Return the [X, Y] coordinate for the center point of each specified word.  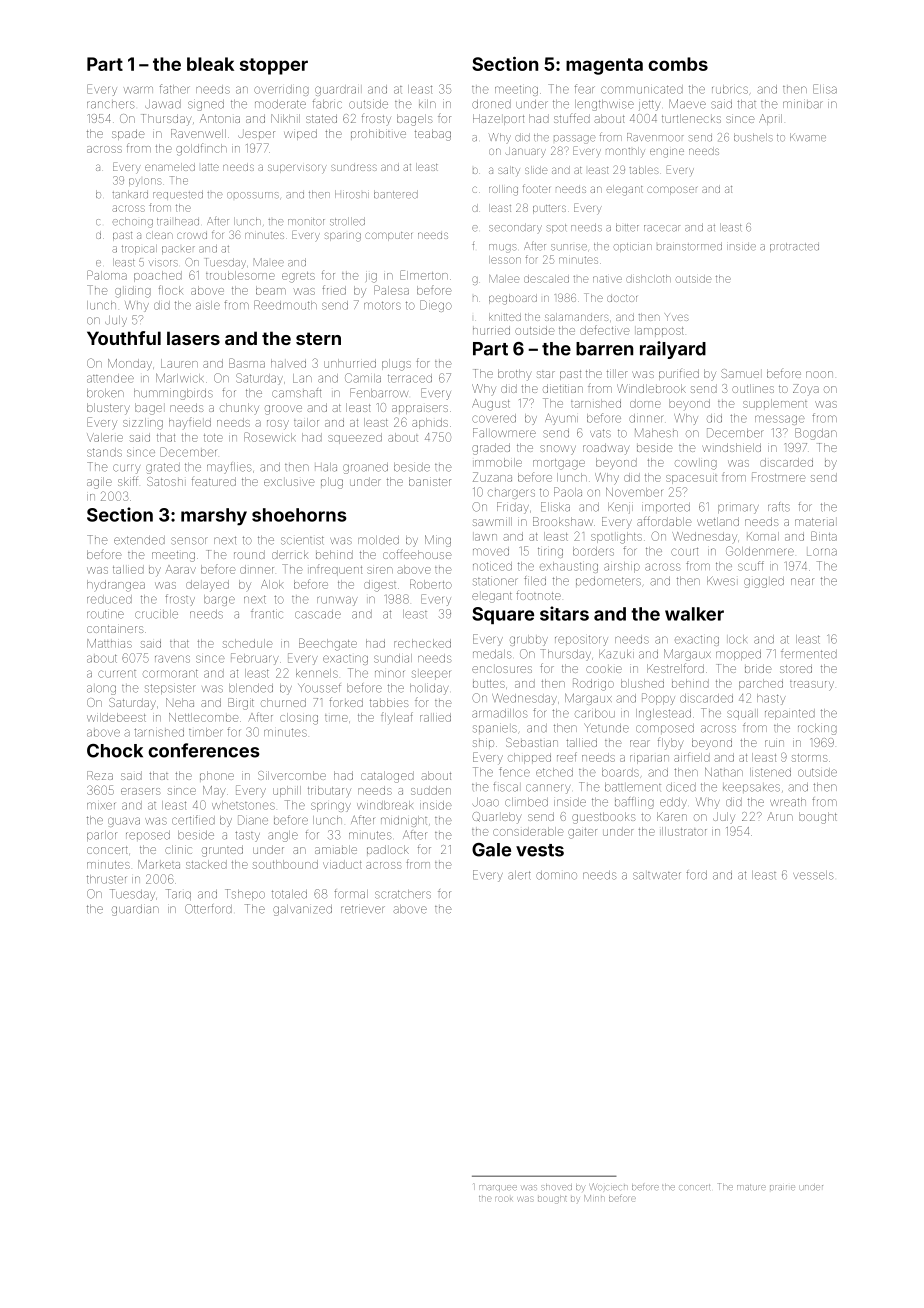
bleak [210, 64]
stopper [274, 66]
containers [115, 628]
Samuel [740, 373]
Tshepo [245, 894]
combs [678, 64]
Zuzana [492, 477]
